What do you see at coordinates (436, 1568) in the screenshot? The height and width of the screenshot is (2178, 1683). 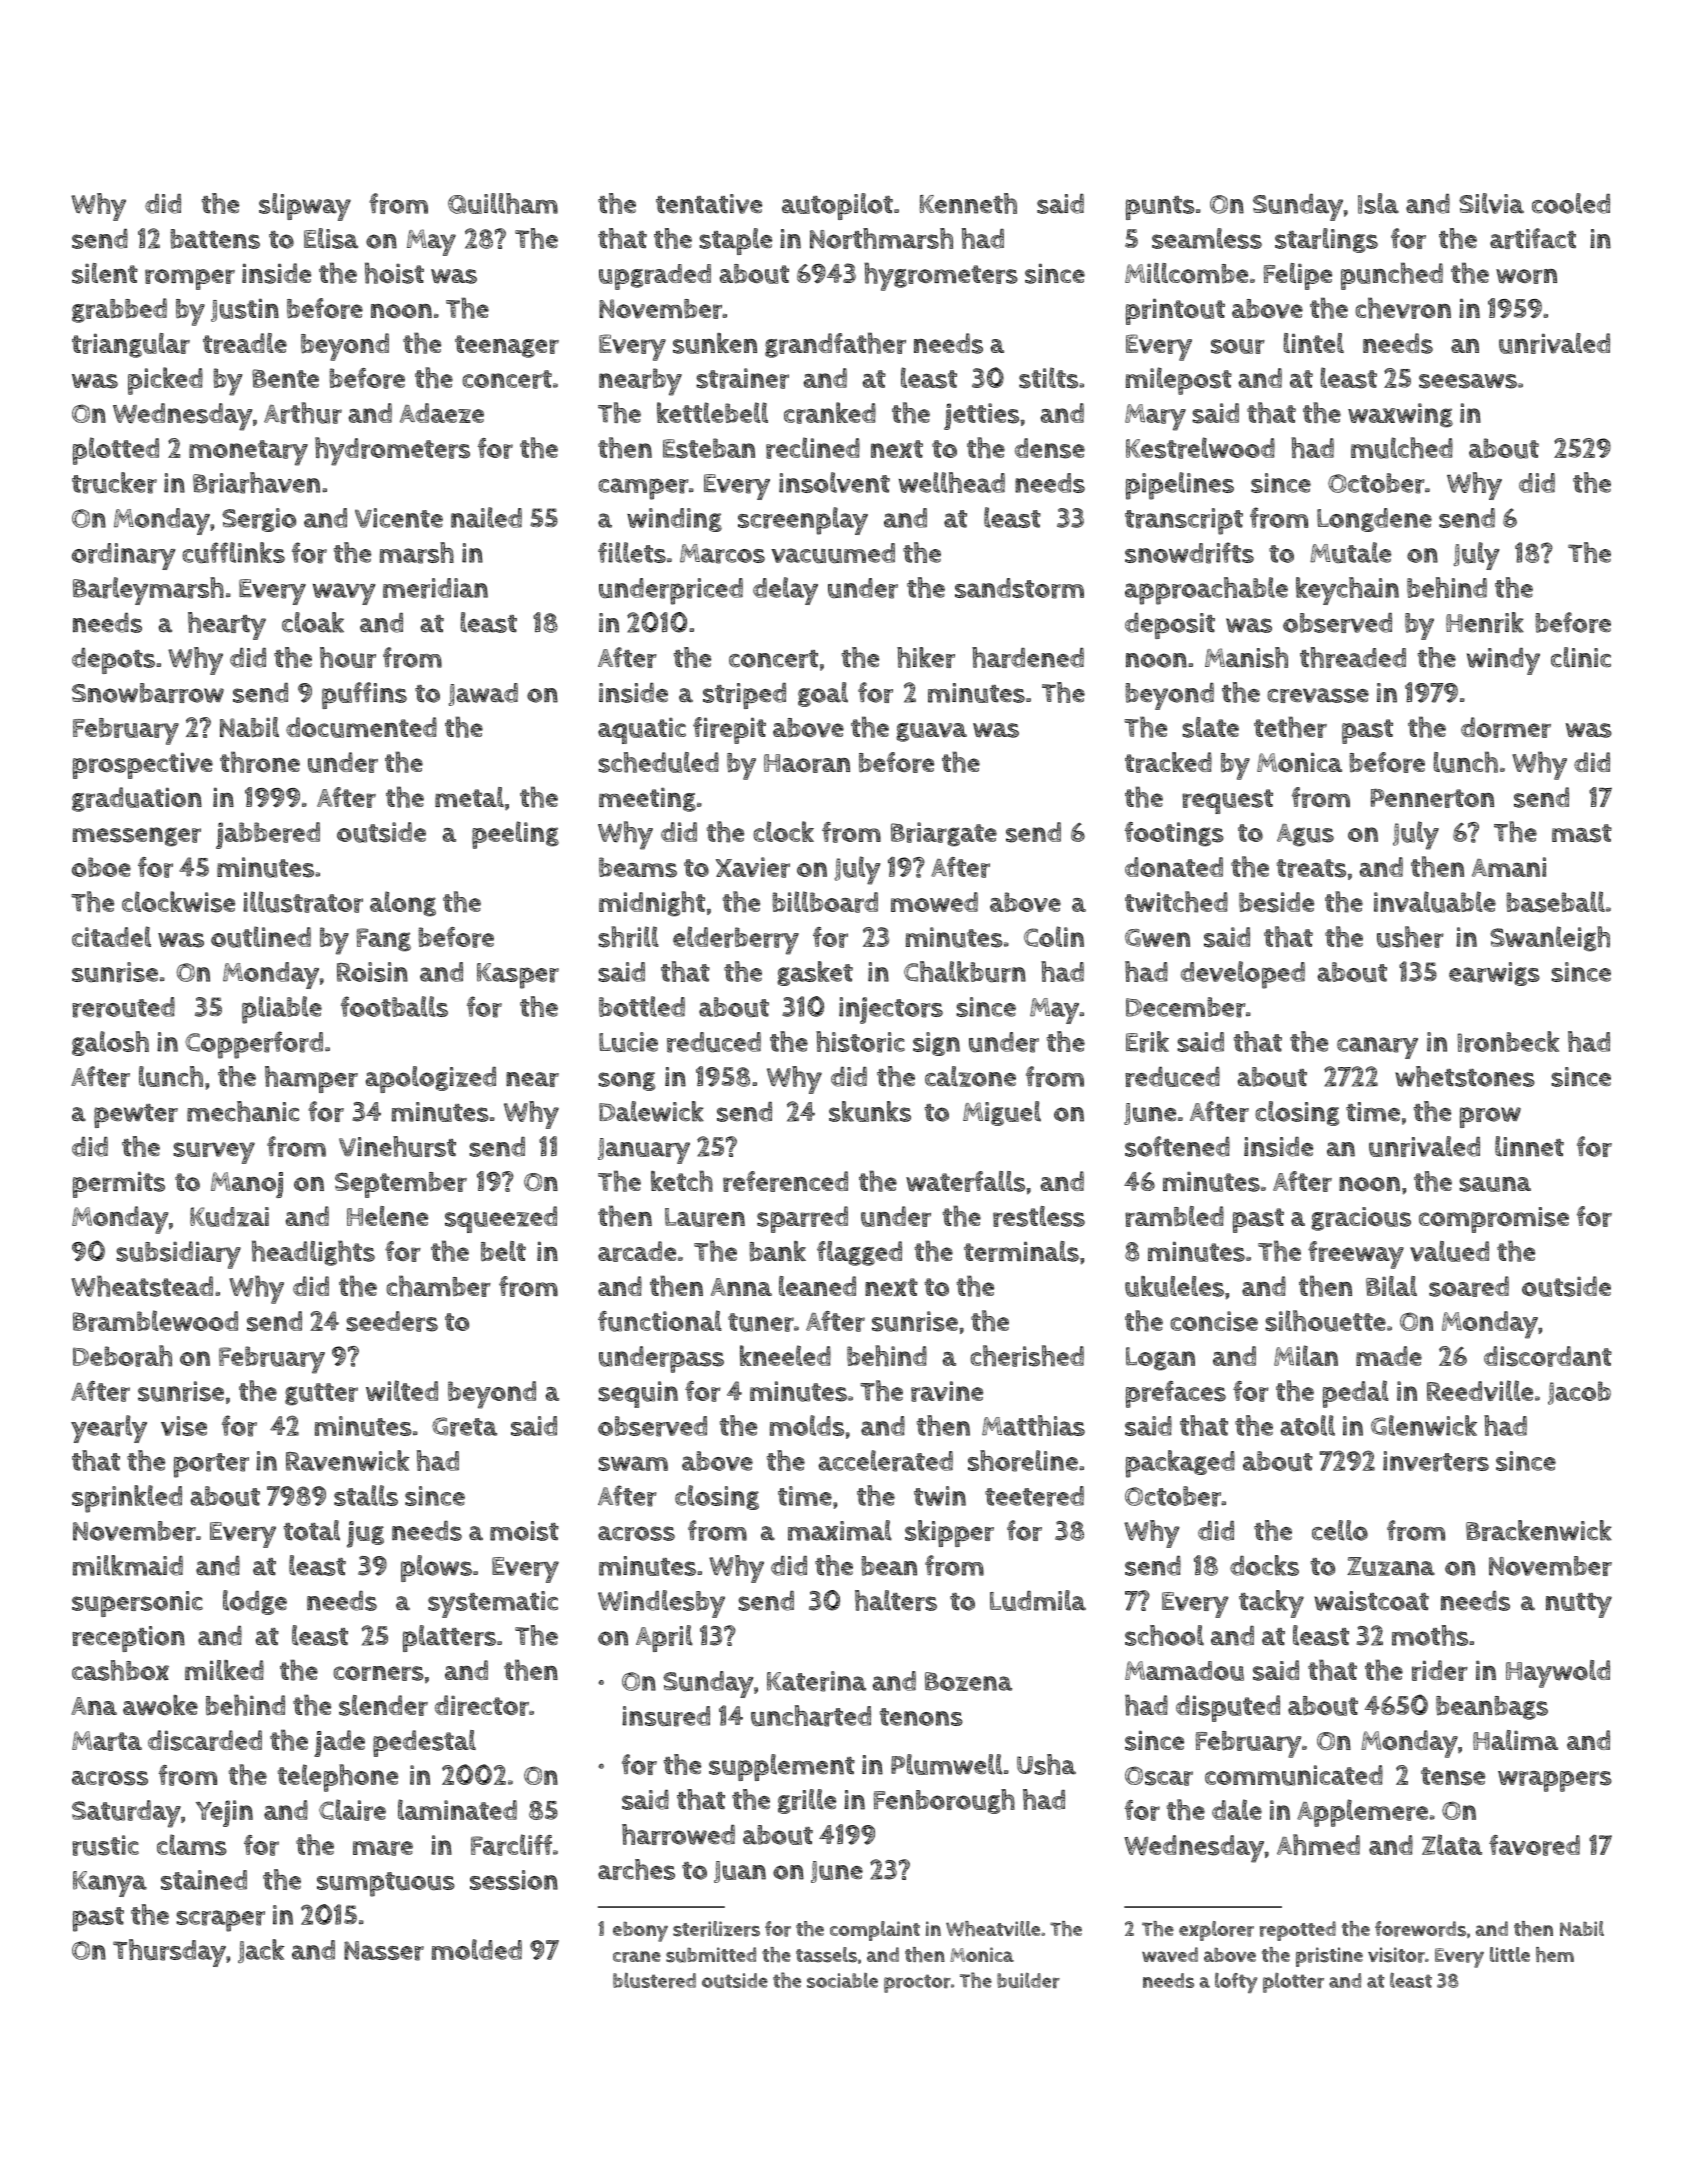 I see `plows` at bounding box center [436, 1568].
